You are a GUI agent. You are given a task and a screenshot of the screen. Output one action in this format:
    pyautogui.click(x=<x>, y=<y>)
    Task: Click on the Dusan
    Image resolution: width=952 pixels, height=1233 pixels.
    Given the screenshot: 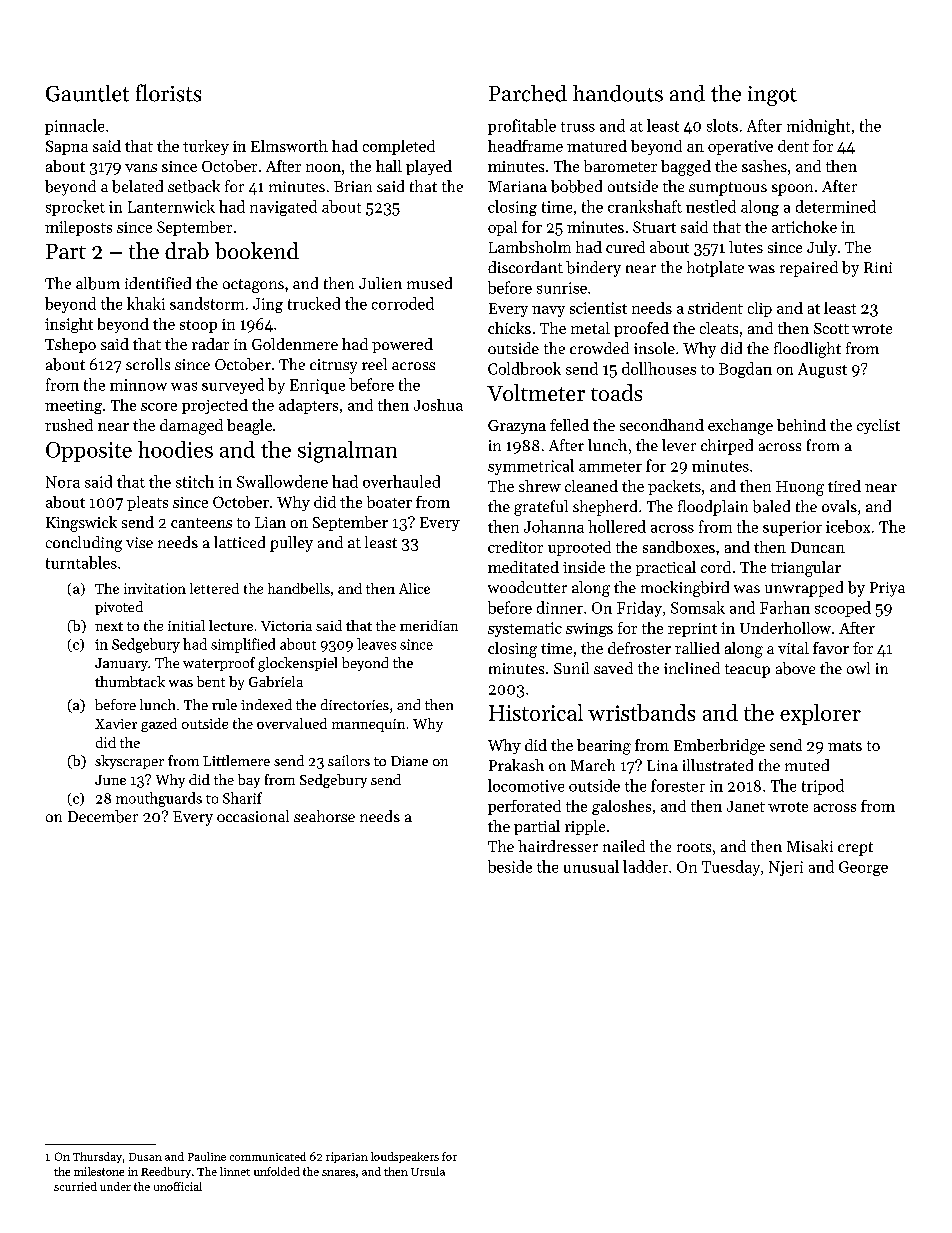 What is the action you would take?
    pyautogui.click(x=145, y=1157)
